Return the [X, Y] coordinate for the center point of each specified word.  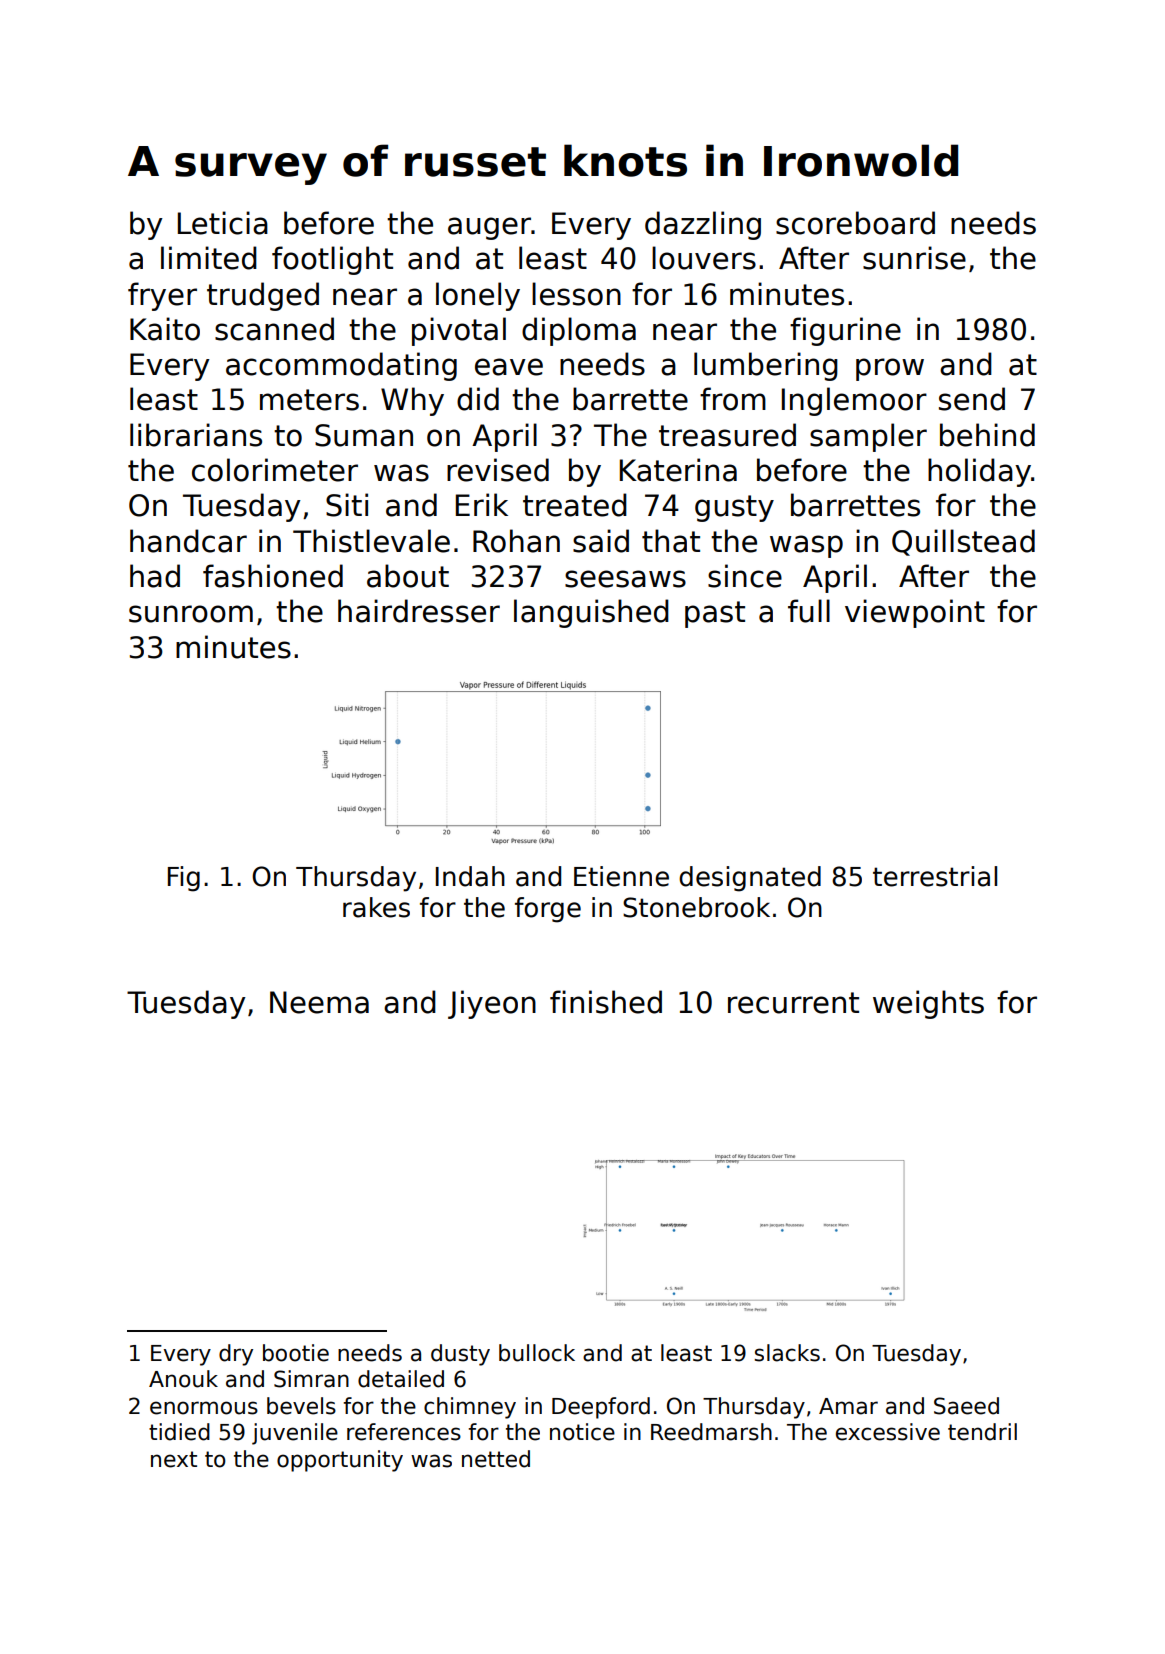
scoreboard [855, 223]
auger [489, 228]
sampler [868, 437]
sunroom [191, 614]
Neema [319, 1002]
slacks [787, 1353]
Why [412, 401]
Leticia [223, 223]
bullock [537, 1353]
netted [496, 1459]
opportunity [340, 1461]
